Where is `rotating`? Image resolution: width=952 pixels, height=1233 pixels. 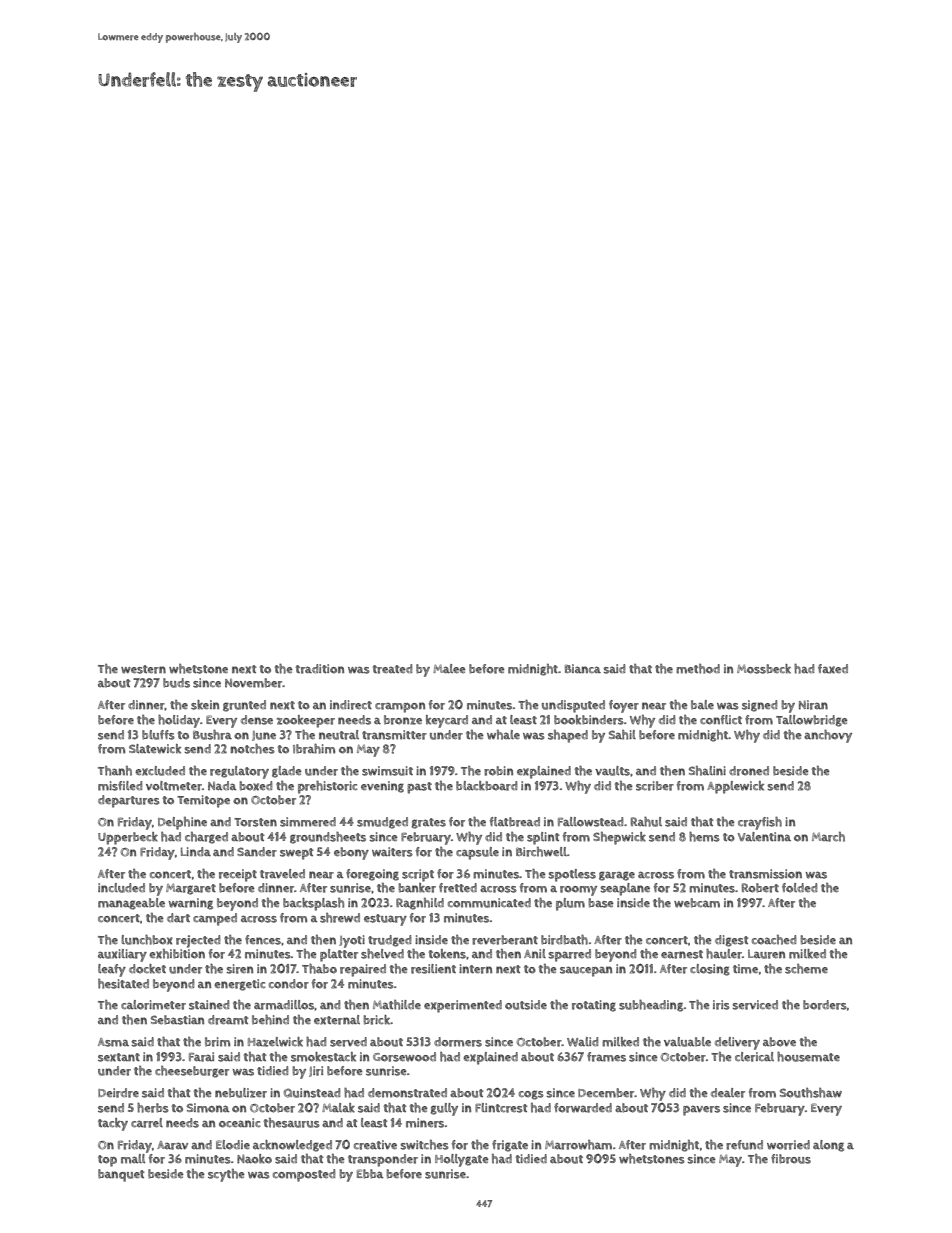 rotating is located at coordinates (594, 1006).
